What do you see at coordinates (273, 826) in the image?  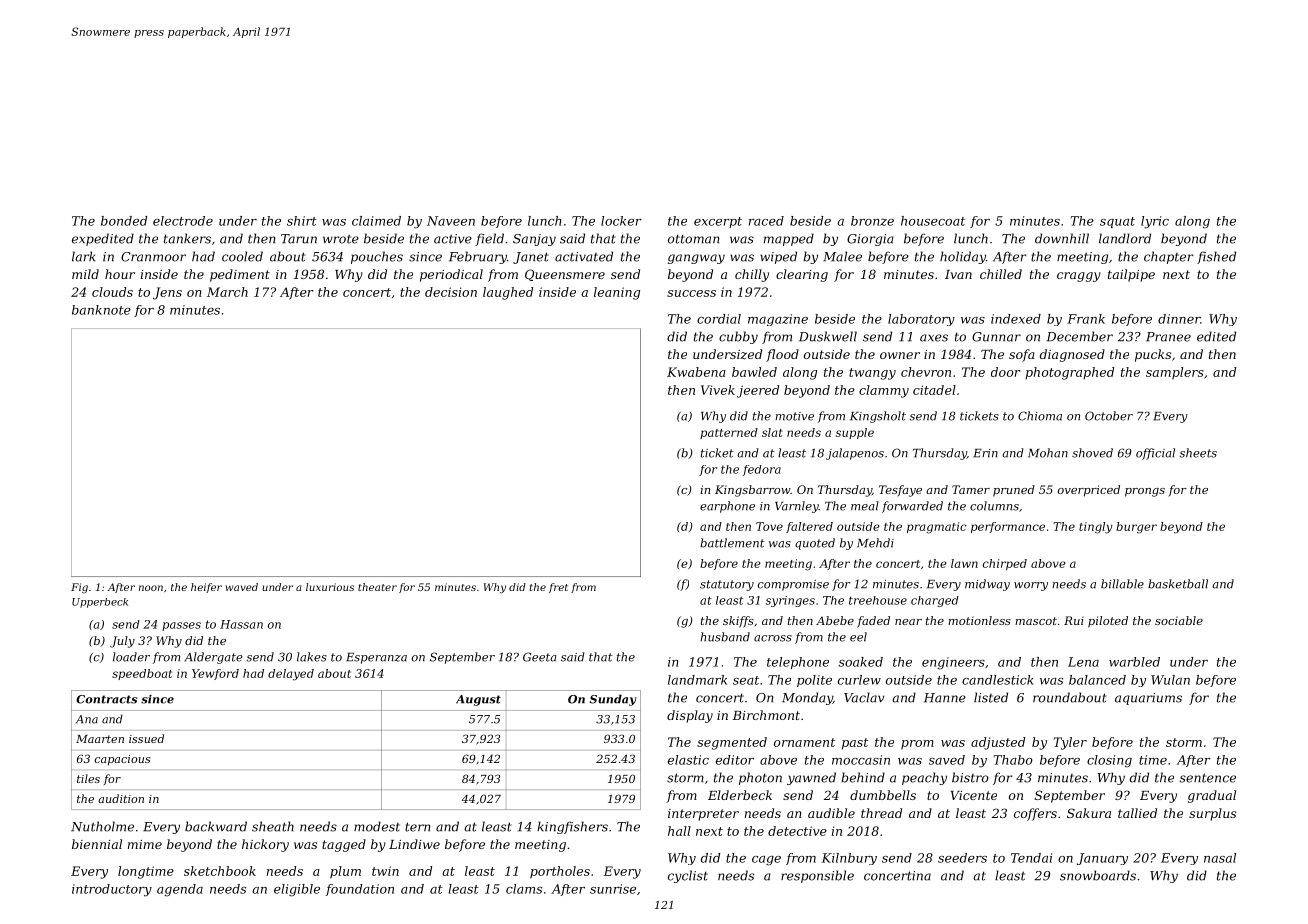 I see `sheath` at bounding box center [273, 826].
